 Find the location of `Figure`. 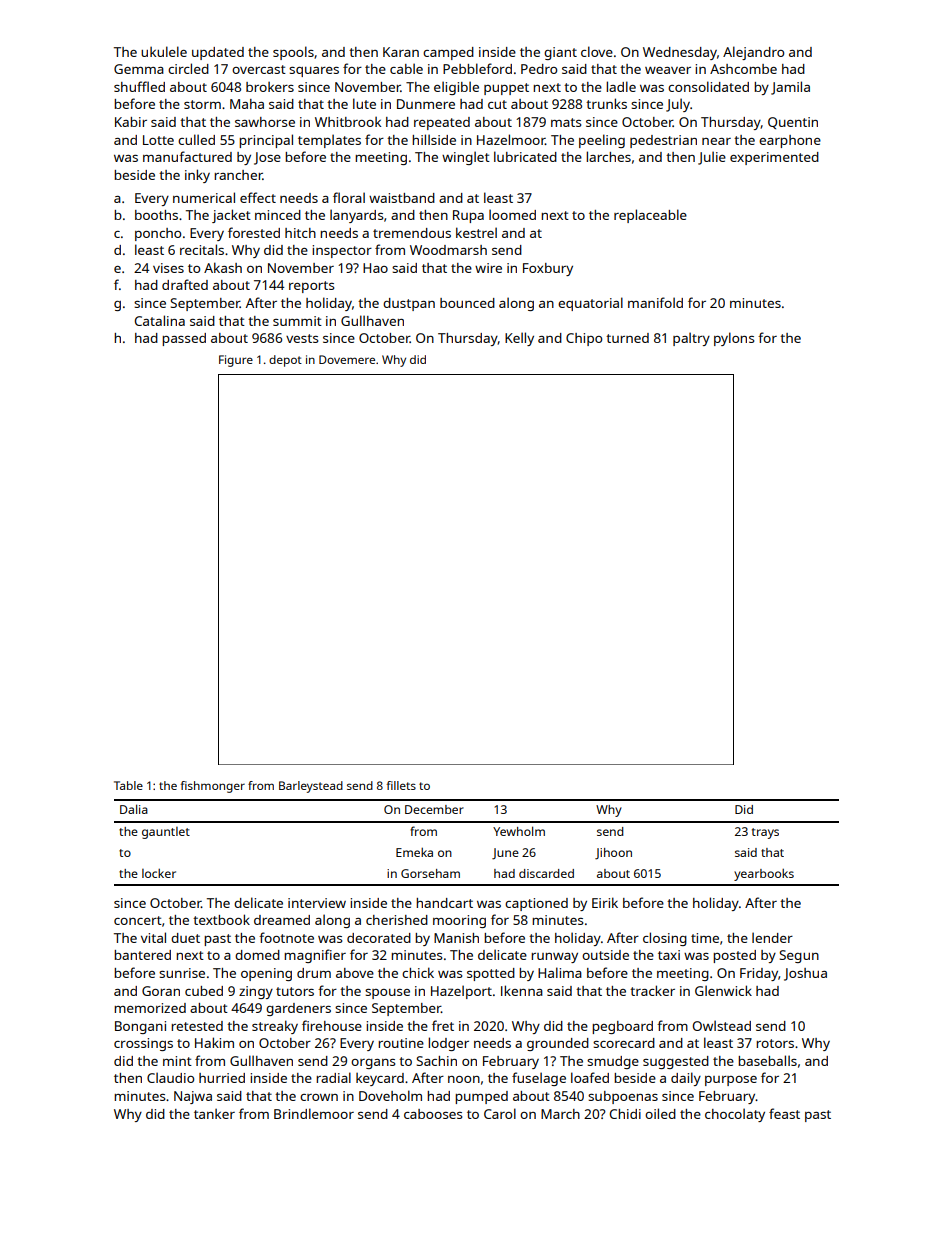

Figure is located at coordinates (236, 361).
